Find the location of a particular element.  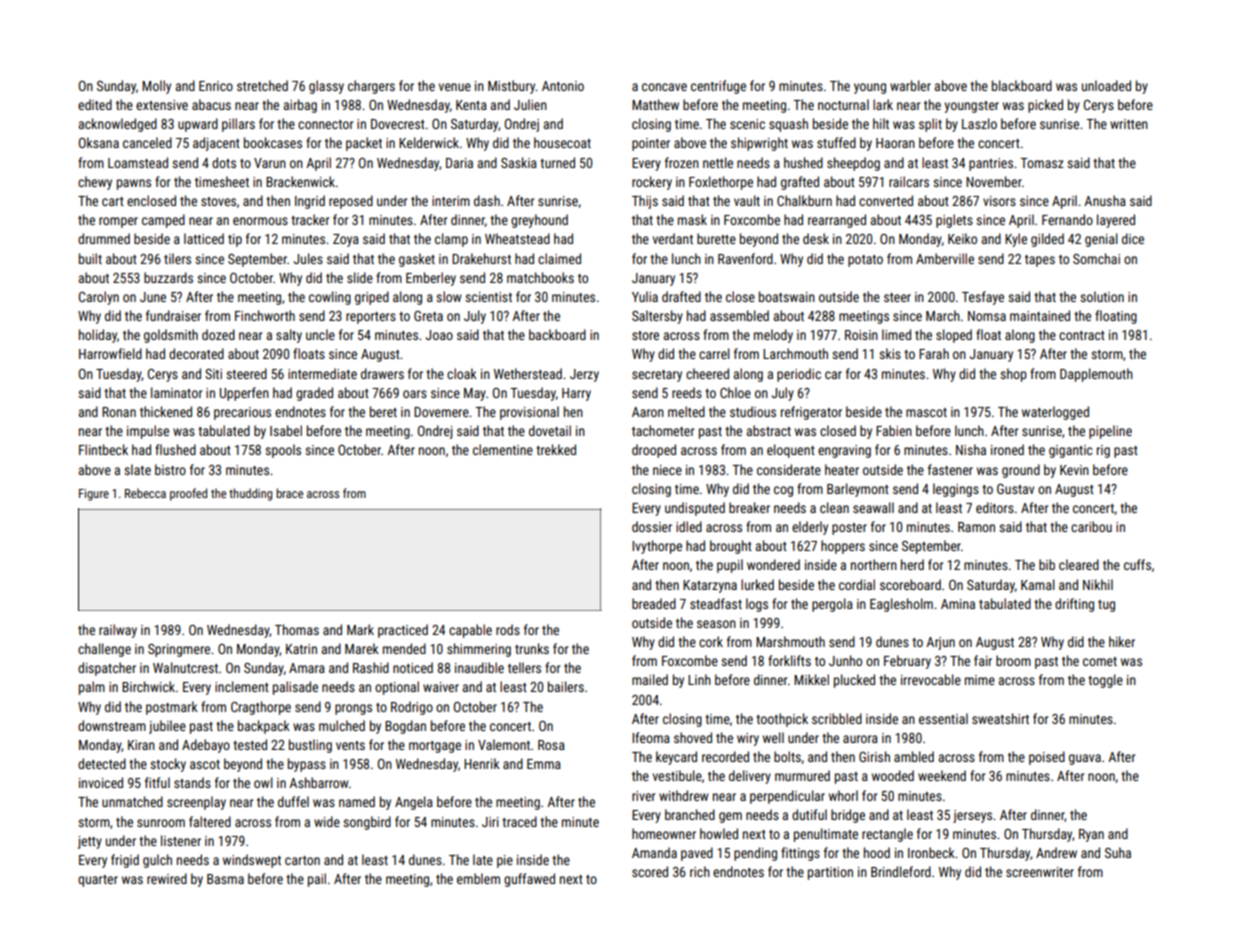

Enrico is located at coordinates (216, 86).
